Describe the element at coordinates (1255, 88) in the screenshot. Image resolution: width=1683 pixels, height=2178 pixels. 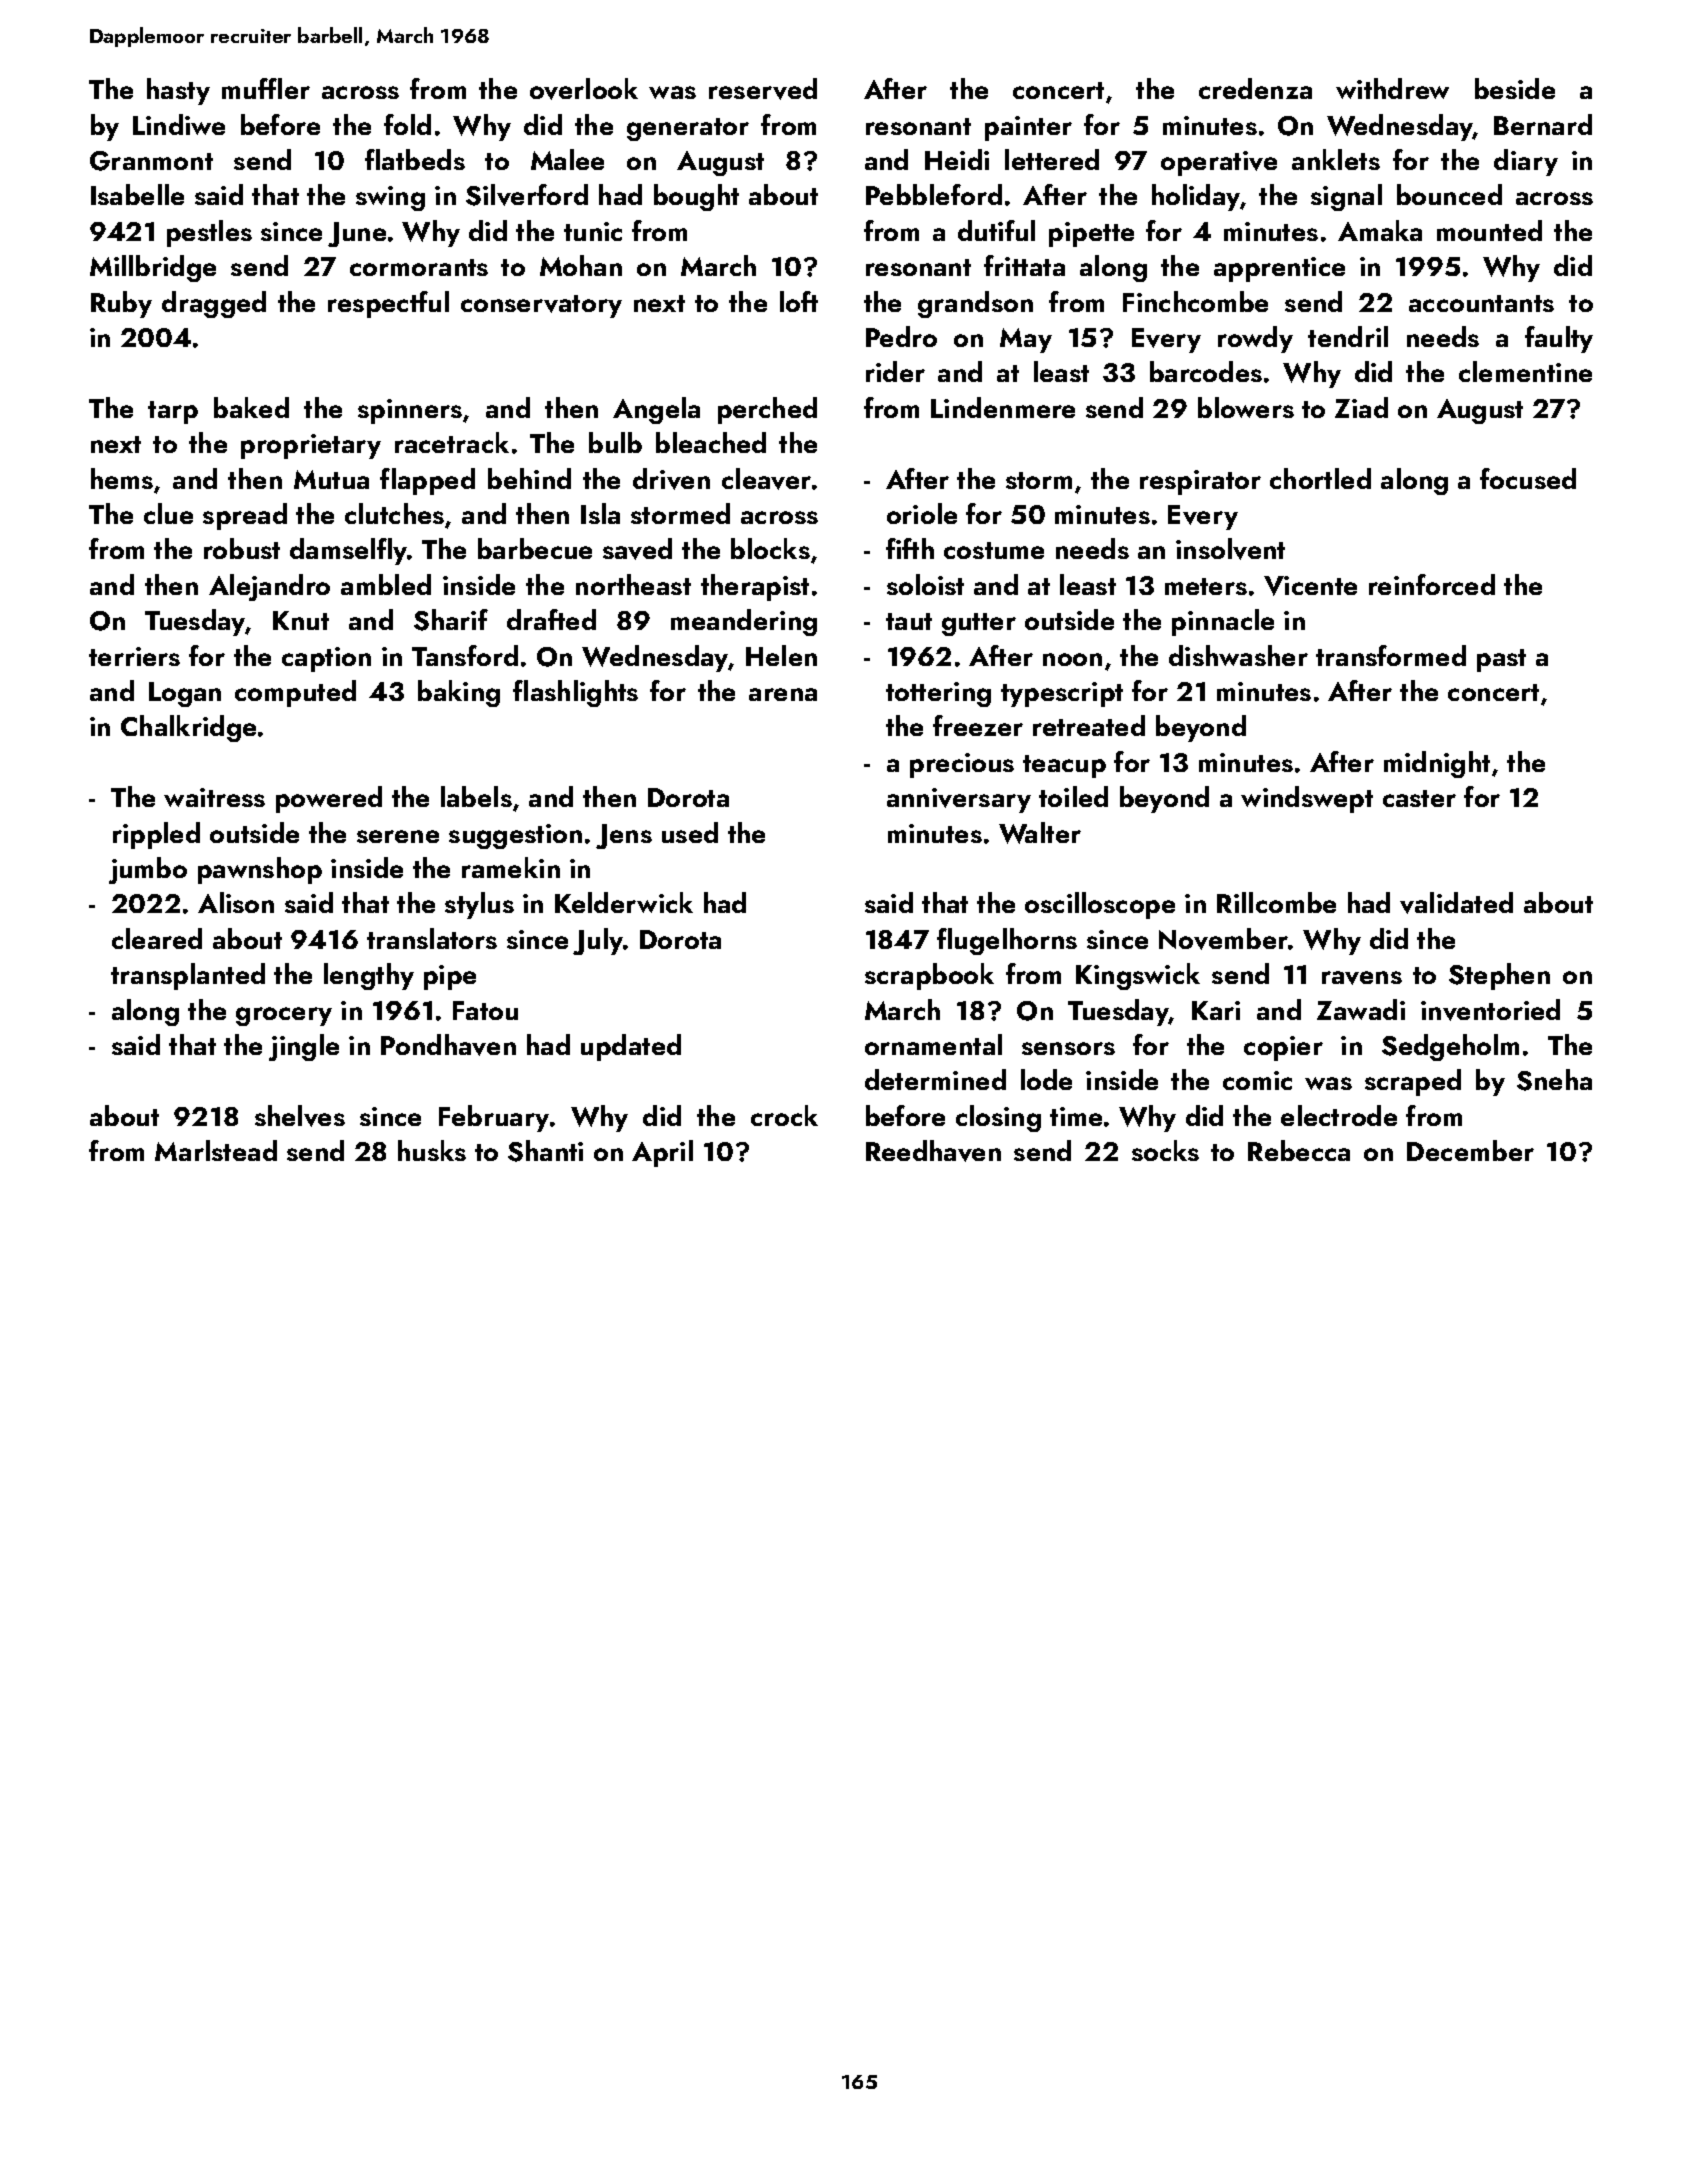
I see `credenza` at that location.
